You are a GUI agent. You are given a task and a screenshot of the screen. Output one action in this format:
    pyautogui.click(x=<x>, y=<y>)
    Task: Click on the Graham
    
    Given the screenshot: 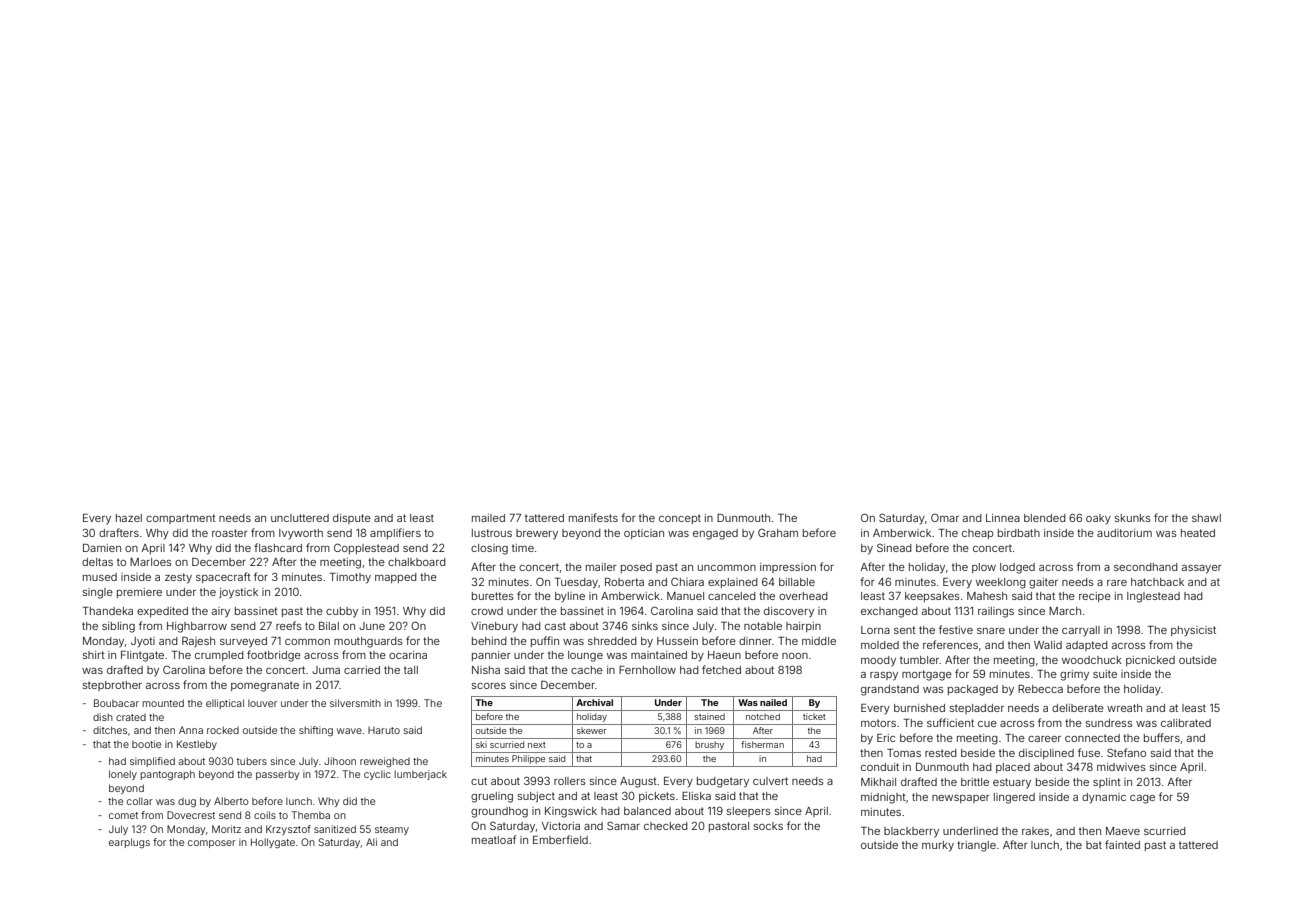 What is the action you would take?
    pyautogui.click(x=778, y=532)
